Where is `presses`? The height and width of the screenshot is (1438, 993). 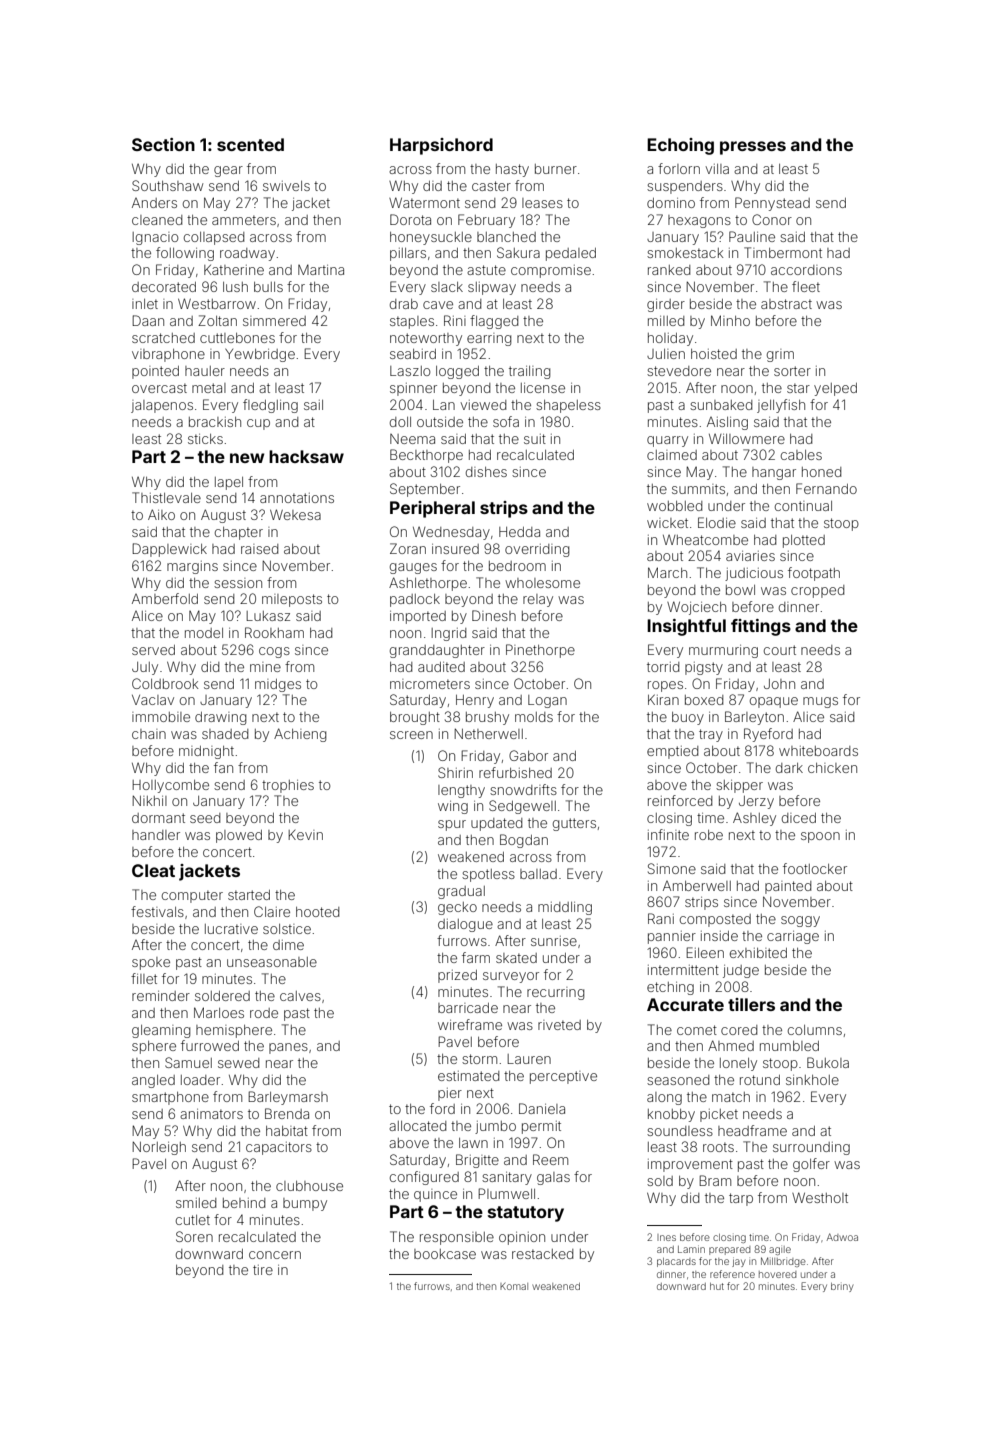
presses is located at coordinates (753, 148).
